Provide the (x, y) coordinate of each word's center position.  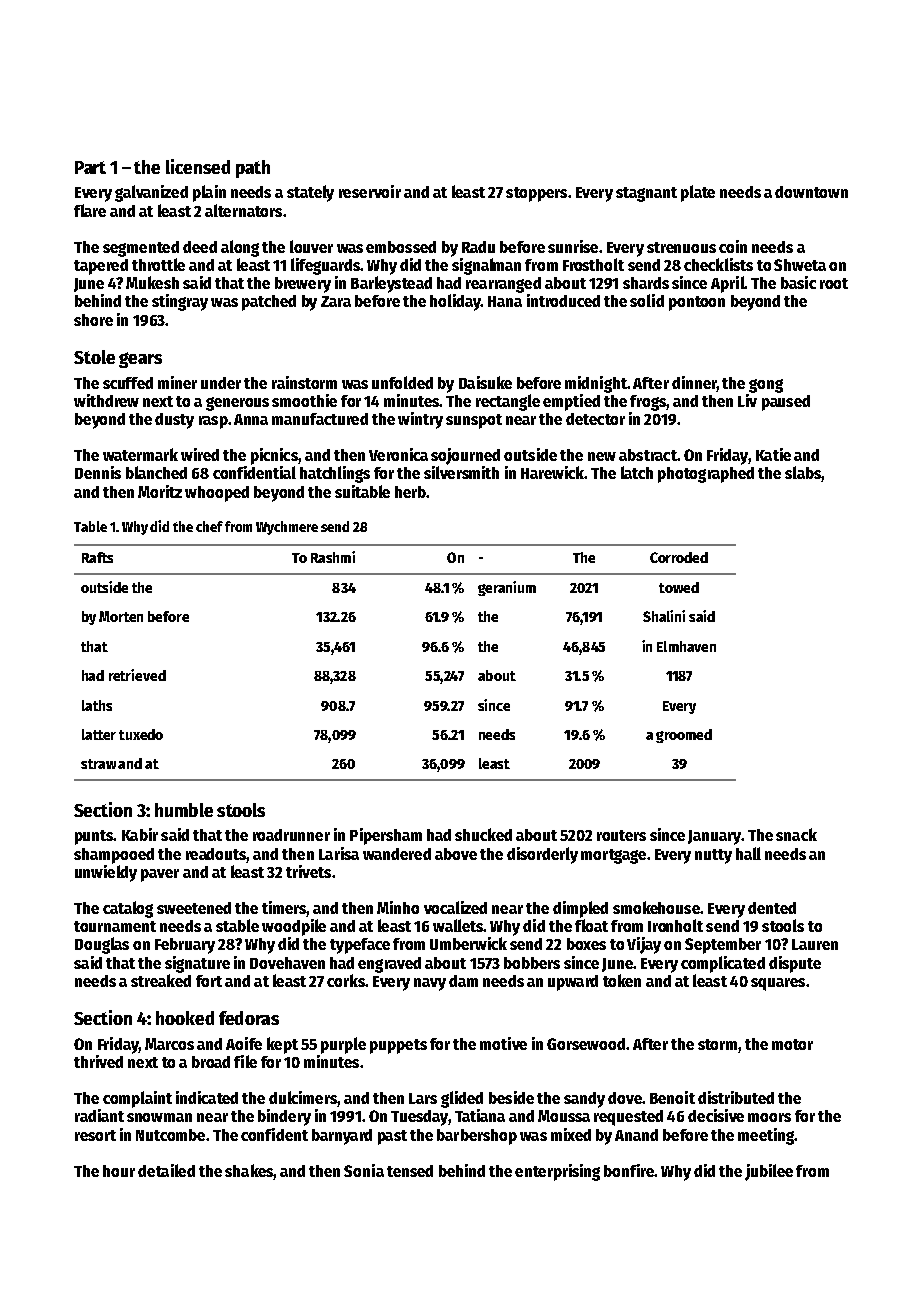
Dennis (98, 472)
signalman (486, 266)
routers (621, 835)
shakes (249, 1172)
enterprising (557, 1172)
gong (766, 386)
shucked (483, 834)
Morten (121, 616)
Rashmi (333, 557)
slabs (803, 474)
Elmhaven (686, 646)
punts (94, 837)
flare (90, 210)
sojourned (465, 456)
